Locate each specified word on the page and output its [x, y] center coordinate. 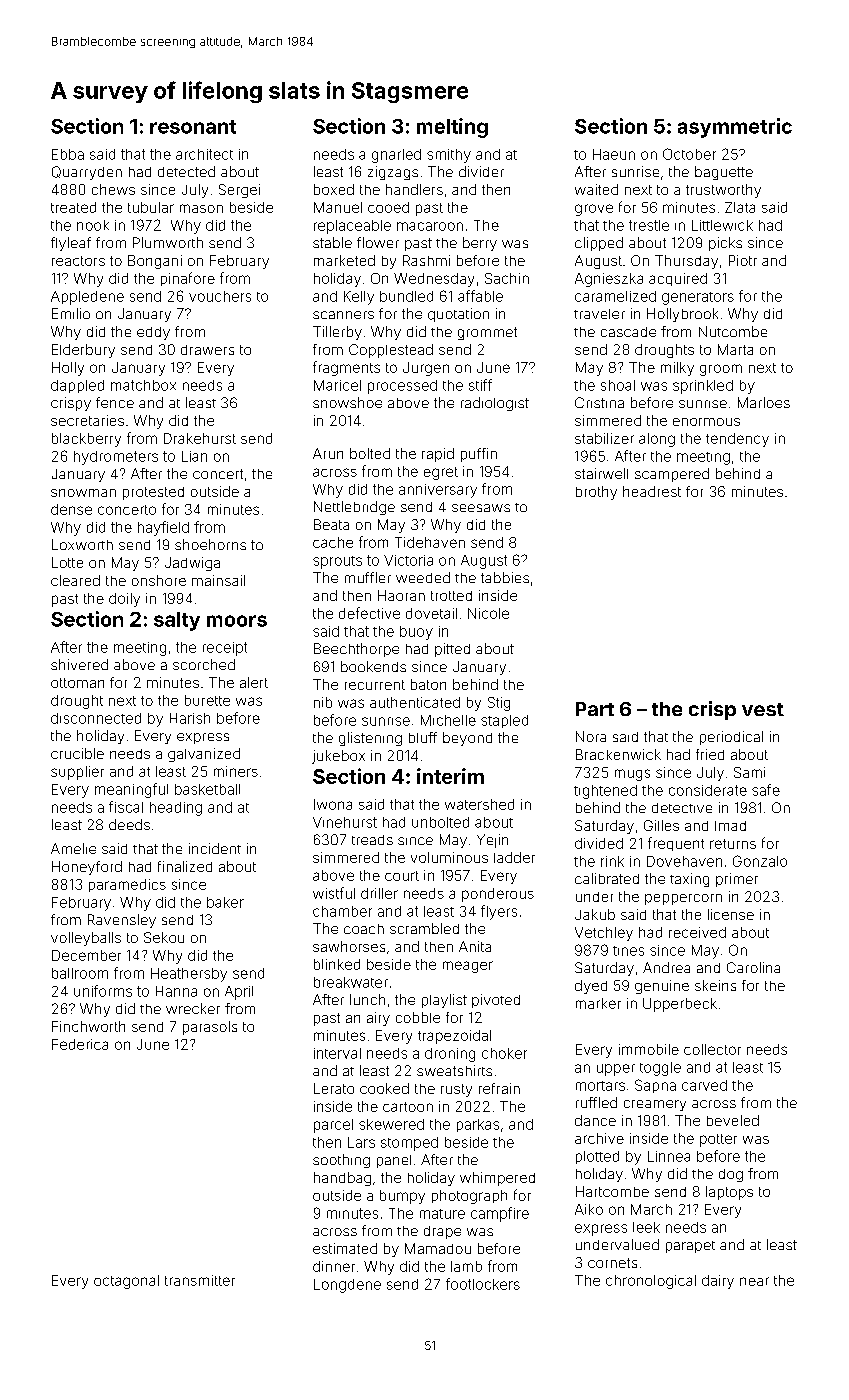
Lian [194, 456]
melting [452, 128]
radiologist [495, 404]
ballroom [80, 973]
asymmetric [735, 128]
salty [177, 621]
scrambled [424, 928]
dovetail [431, 613]
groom [721, 370]
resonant [193, 127]
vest [763, 709]
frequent [676, 844]
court [402, 876]
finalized [185, 866]
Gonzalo [760, 861]
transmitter [200, 1280]
